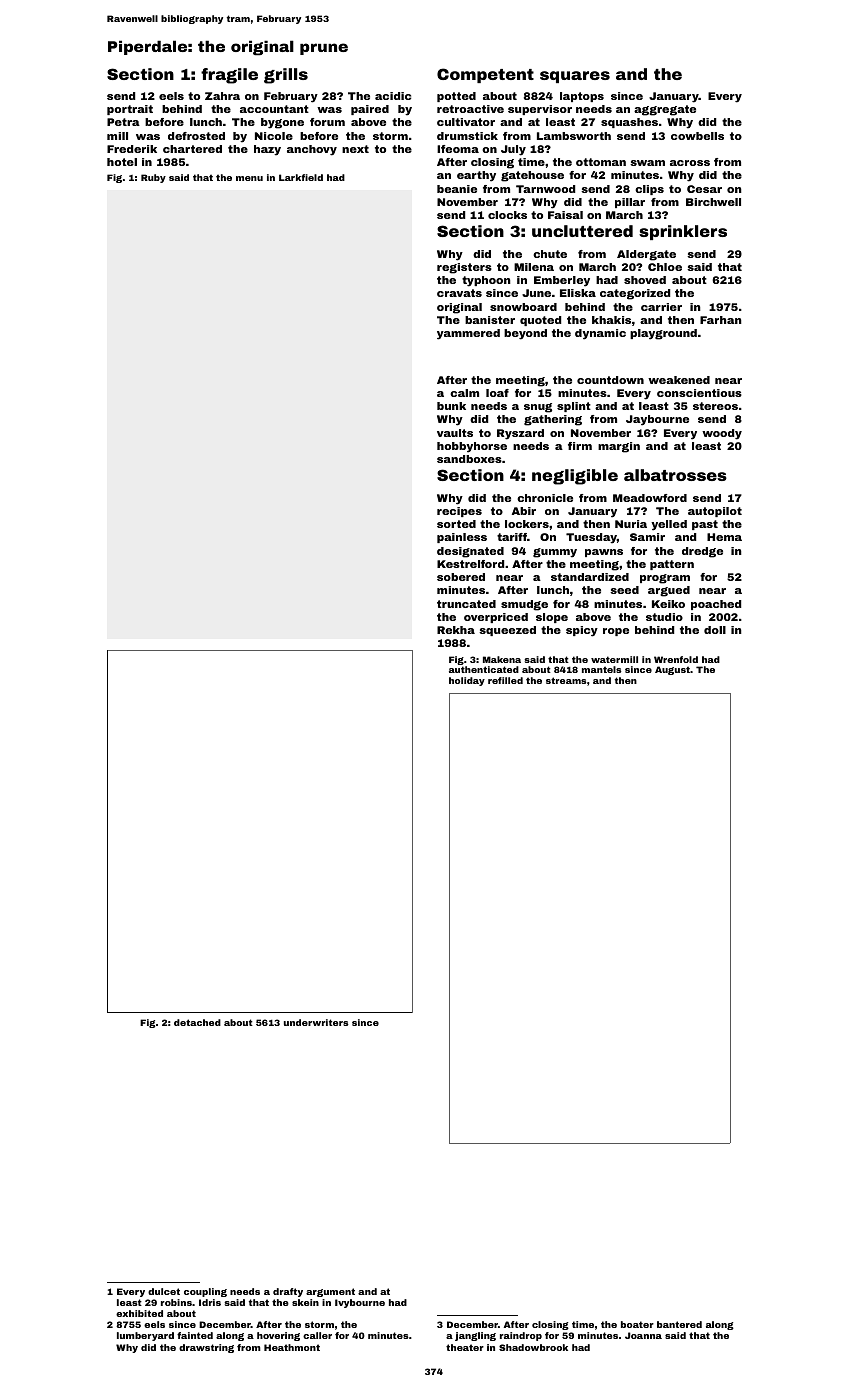  I want to click on squares, so click(575, 77).
